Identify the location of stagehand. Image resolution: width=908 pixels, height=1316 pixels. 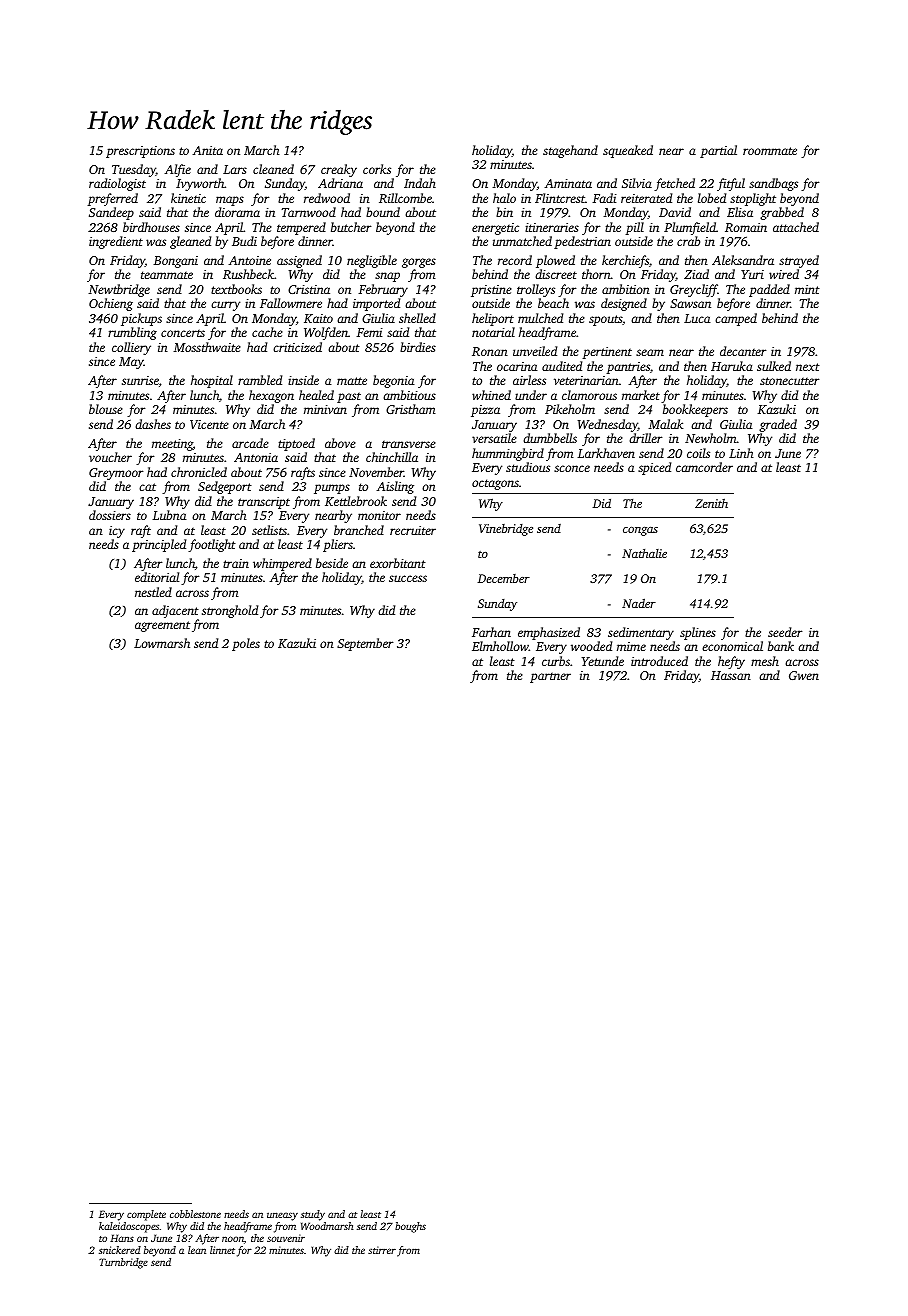
(570, 151).
